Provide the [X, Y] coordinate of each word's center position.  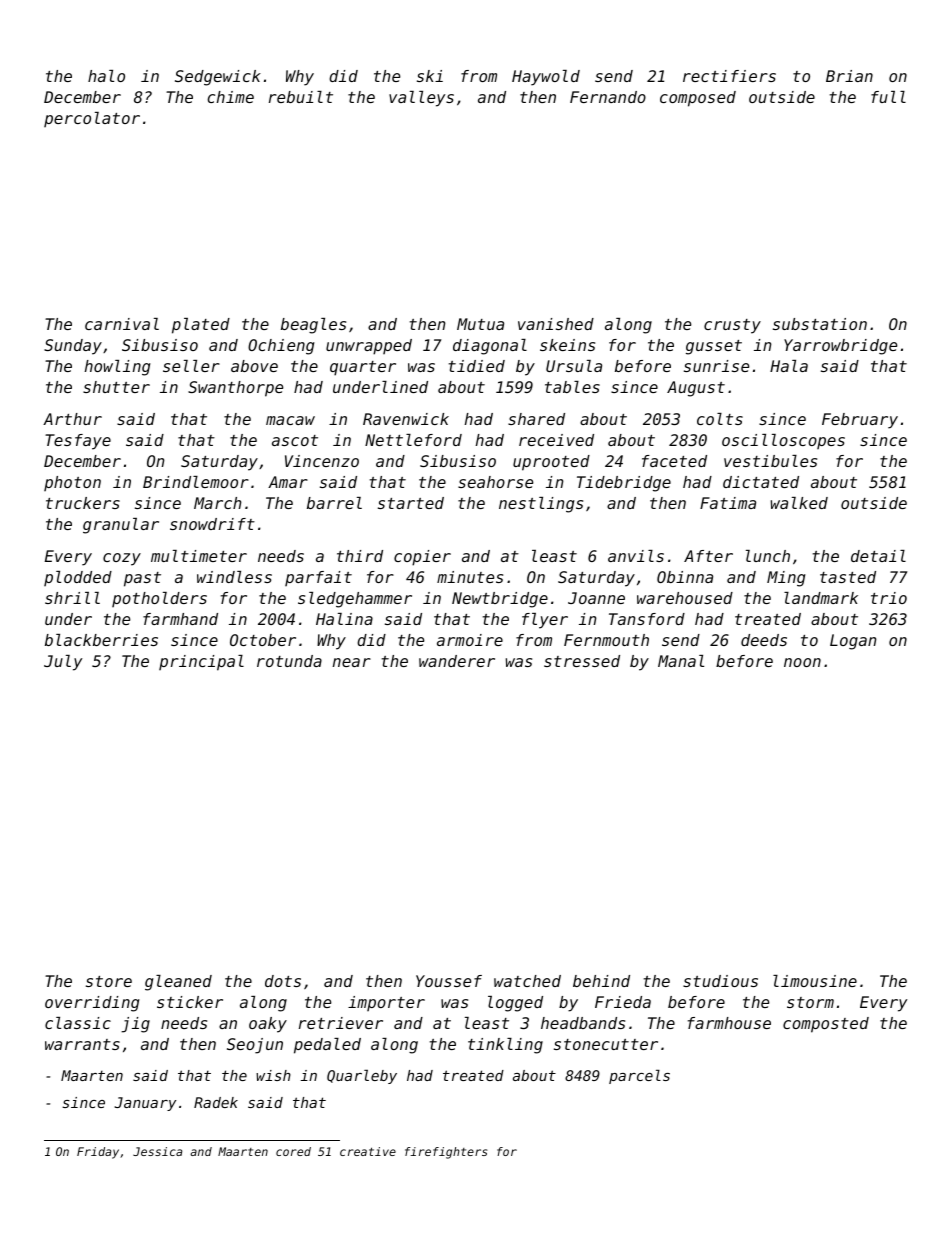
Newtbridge [500, 600]
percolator [92, 119]
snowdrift [212, 524]
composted [826, 1025]
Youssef [449, 981]
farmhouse [729, 1023]
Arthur [72, 419]
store [109, 981]
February [860, 421]
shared [536, 419]
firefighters [446, 1153]
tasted [848, 577]
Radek [216, 1102]
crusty [732, 326]
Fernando [608, 97]
